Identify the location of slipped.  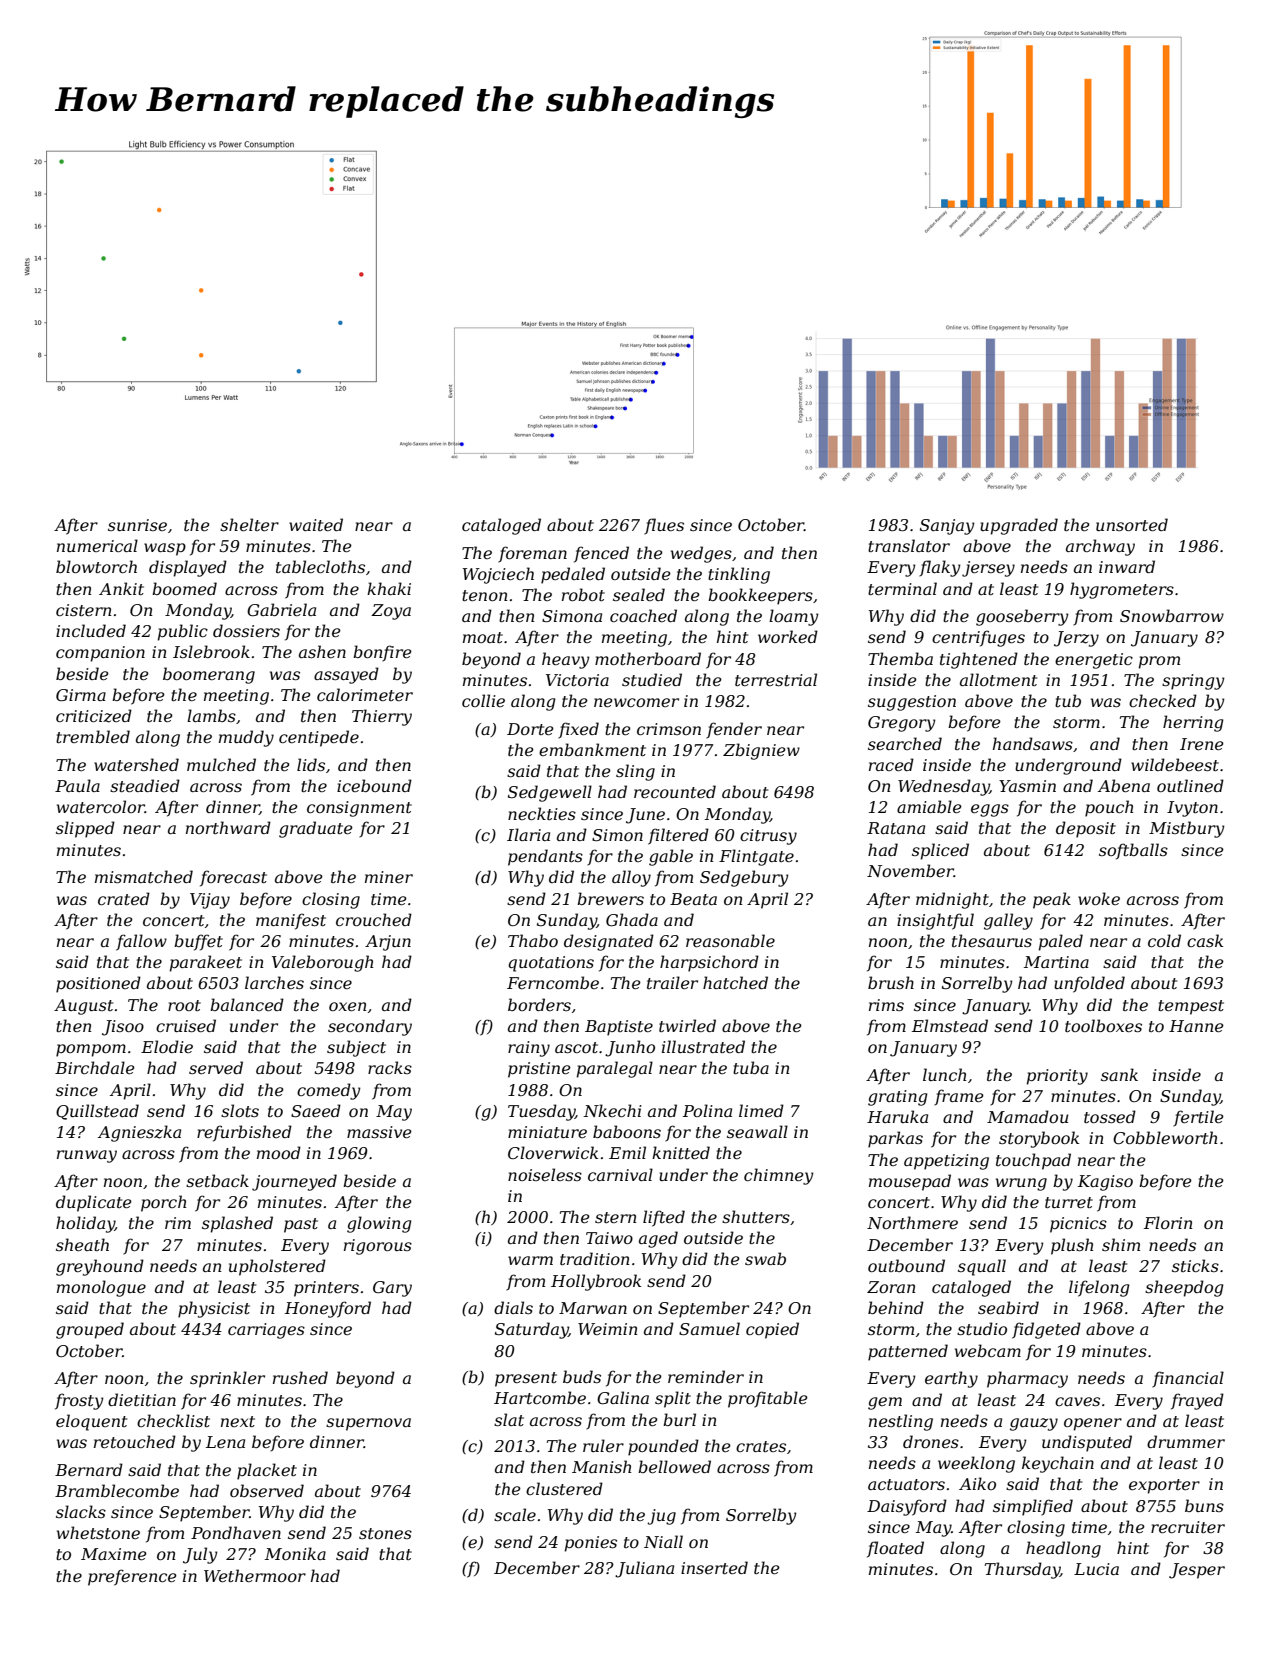
(85, 829).
